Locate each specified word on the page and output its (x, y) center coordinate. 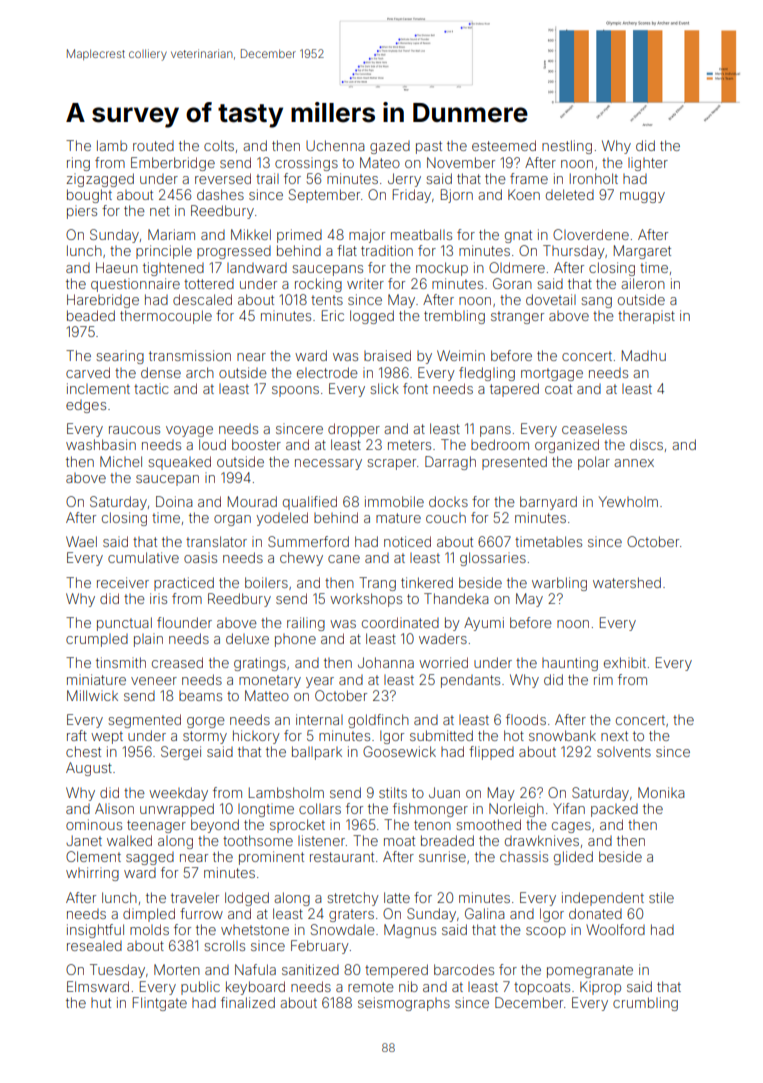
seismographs (404, 1004)
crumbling (645, 1004)
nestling (567, 147)
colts (219, 145)
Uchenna (335, 145)
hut (101, 1003)
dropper (354, 430)
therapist (646, 317)
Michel (121, 461)
